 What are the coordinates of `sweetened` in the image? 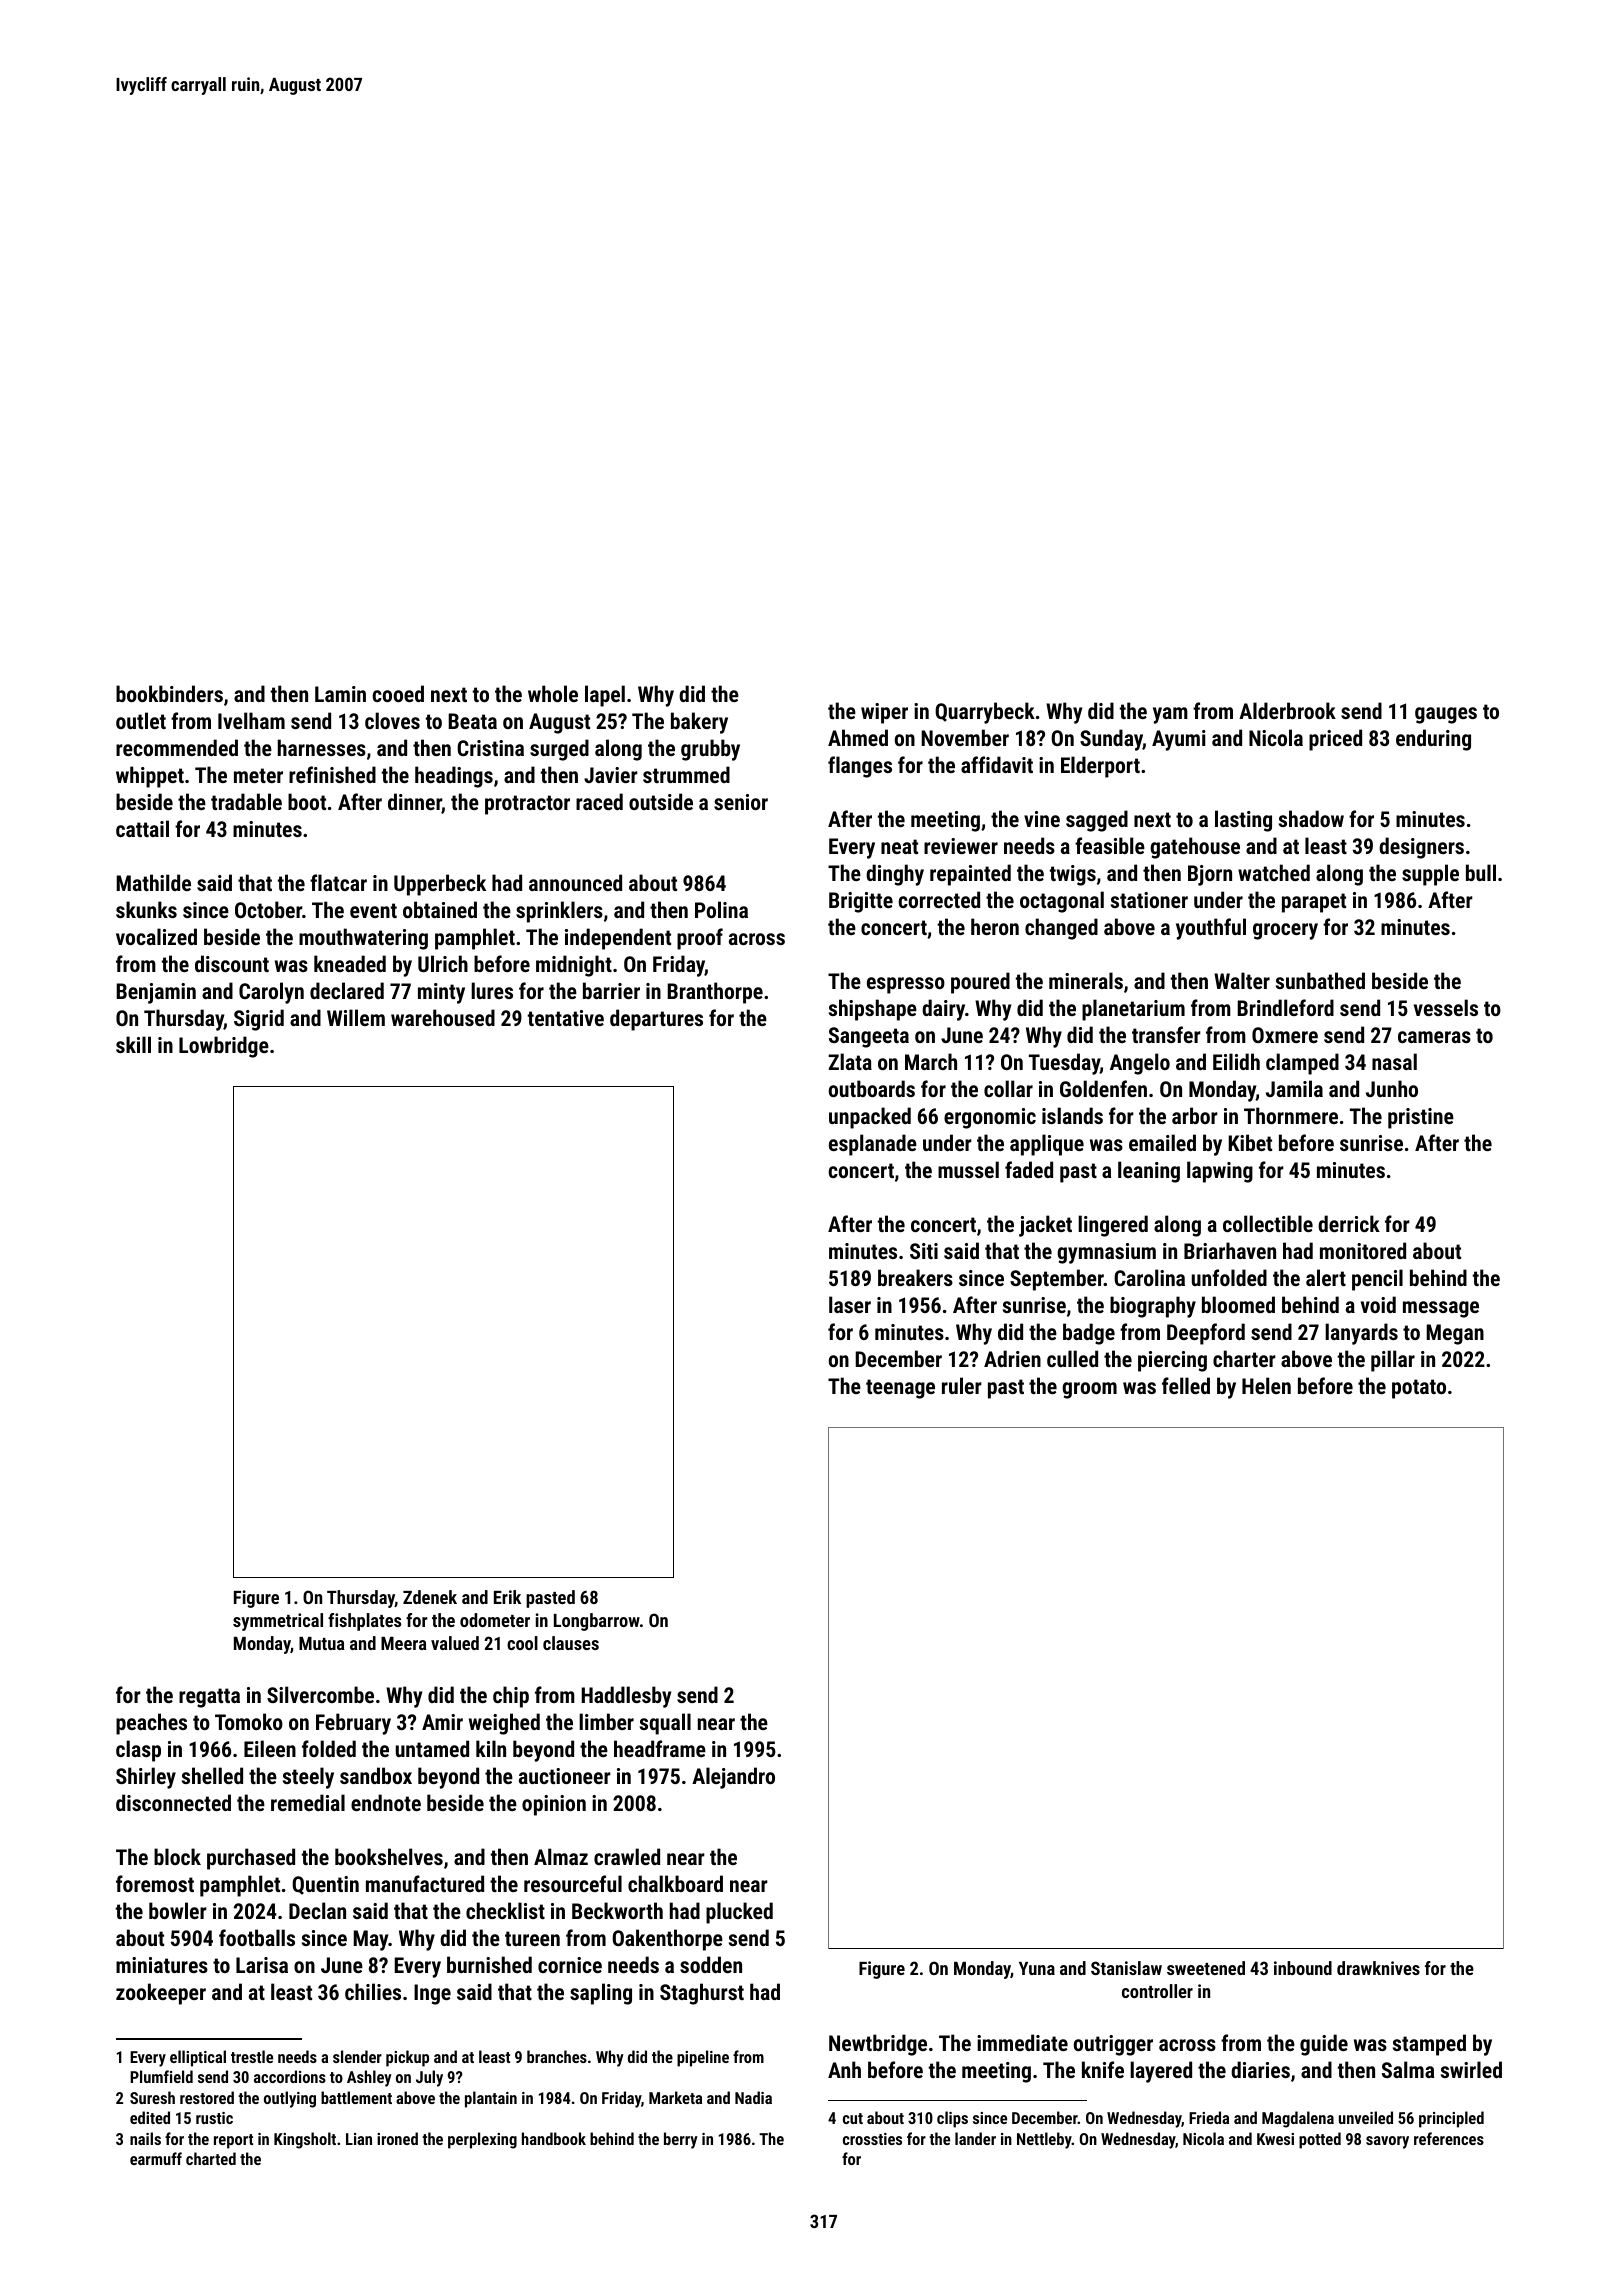 It's located at (1206, 1968).
